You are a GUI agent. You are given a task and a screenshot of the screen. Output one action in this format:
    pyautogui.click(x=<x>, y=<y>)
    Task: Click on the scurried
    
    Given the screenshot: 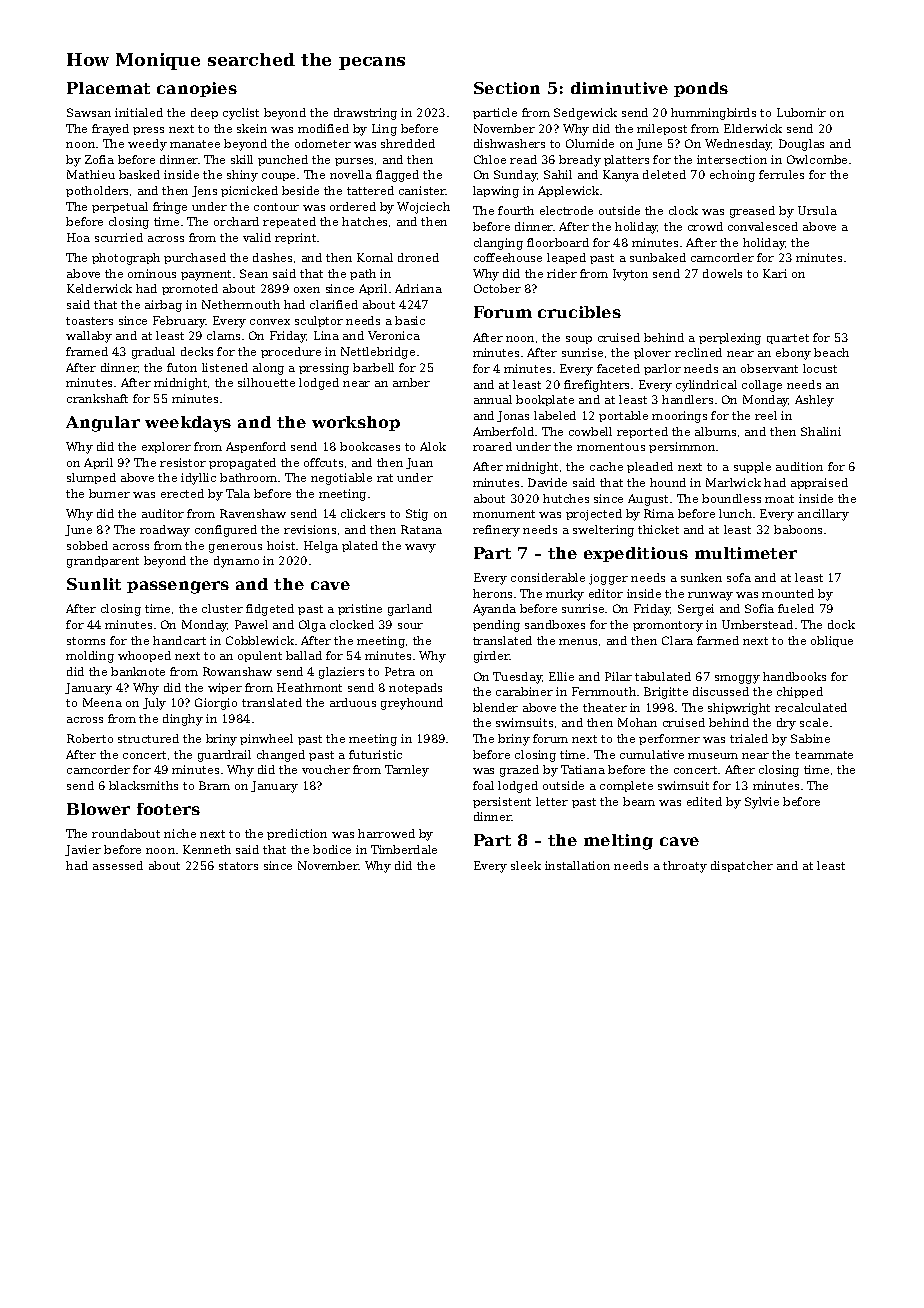 What is the action you would take?
    pyautogui.click(x=119, y=237)
